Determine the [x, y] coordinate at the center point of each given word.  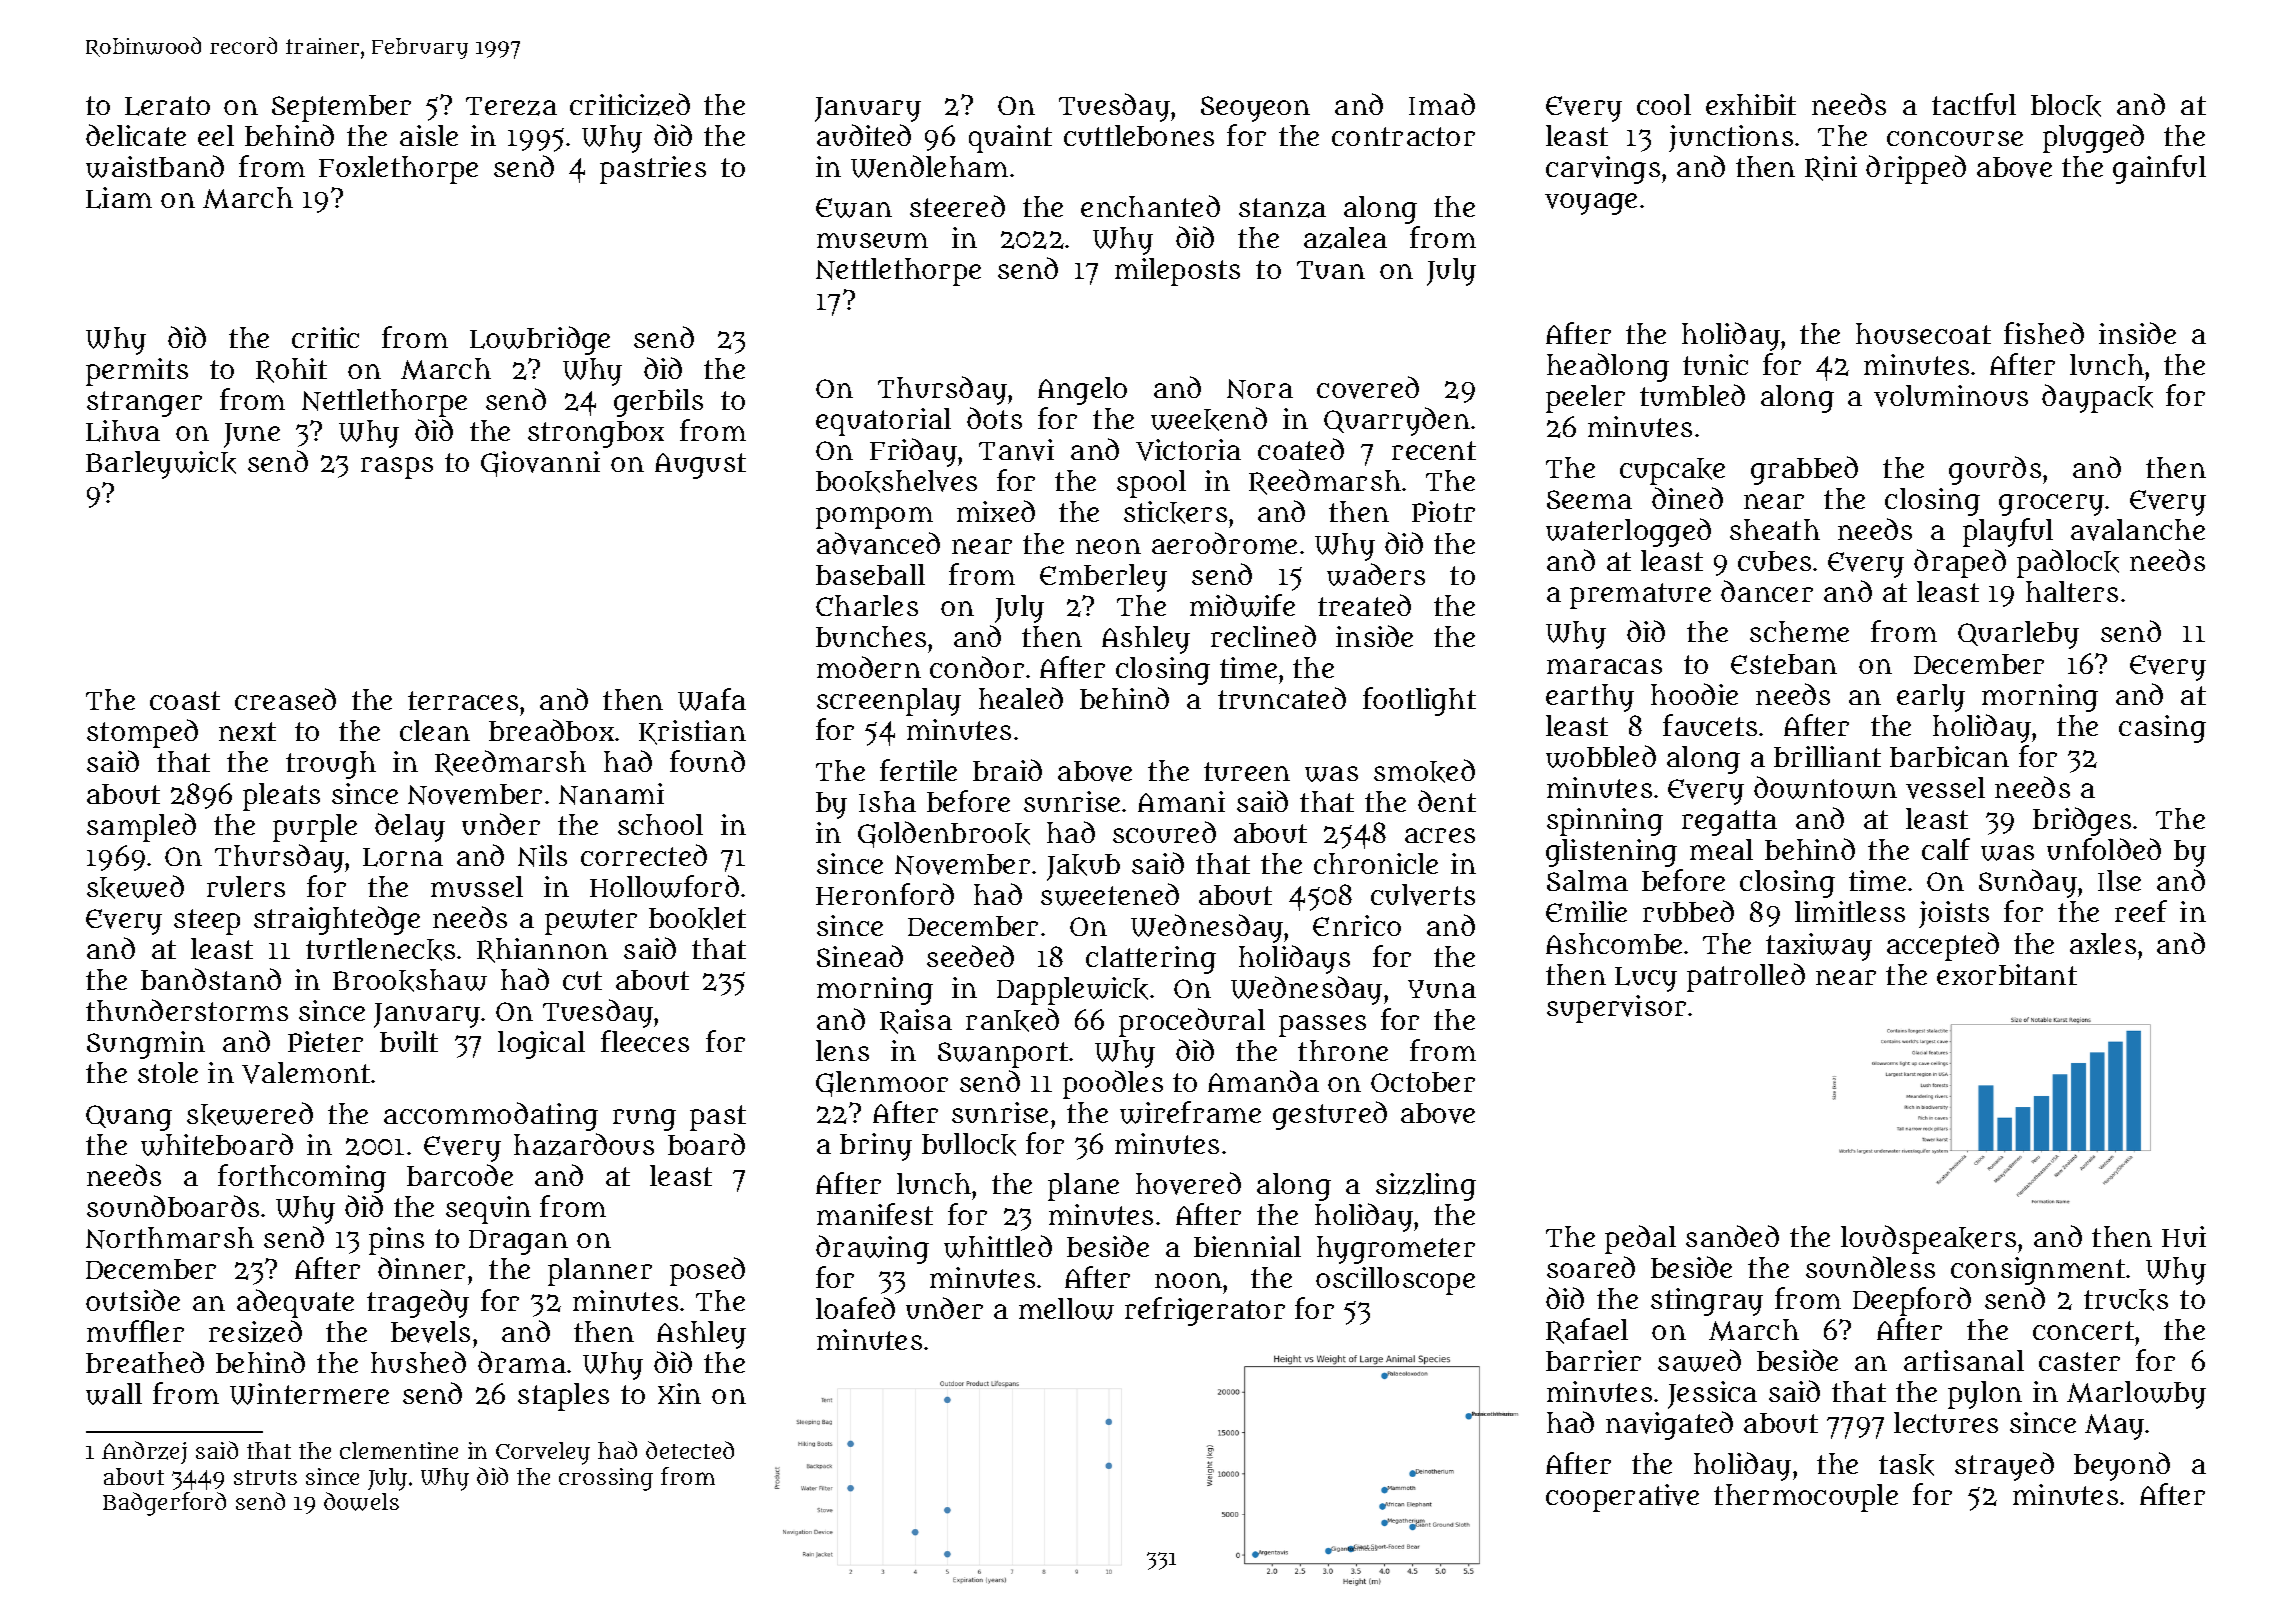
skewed [135, 887]
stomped [142, 733]
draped [1960, 563]
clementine [399, 1450]
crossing [606, 1479]
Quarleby [2018, 635]
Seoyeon [1255, 109]
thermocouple [1806, 1498]
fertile [918, 770]
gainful [2159, 169]
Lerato [167, 106]
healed [1021, 698]
